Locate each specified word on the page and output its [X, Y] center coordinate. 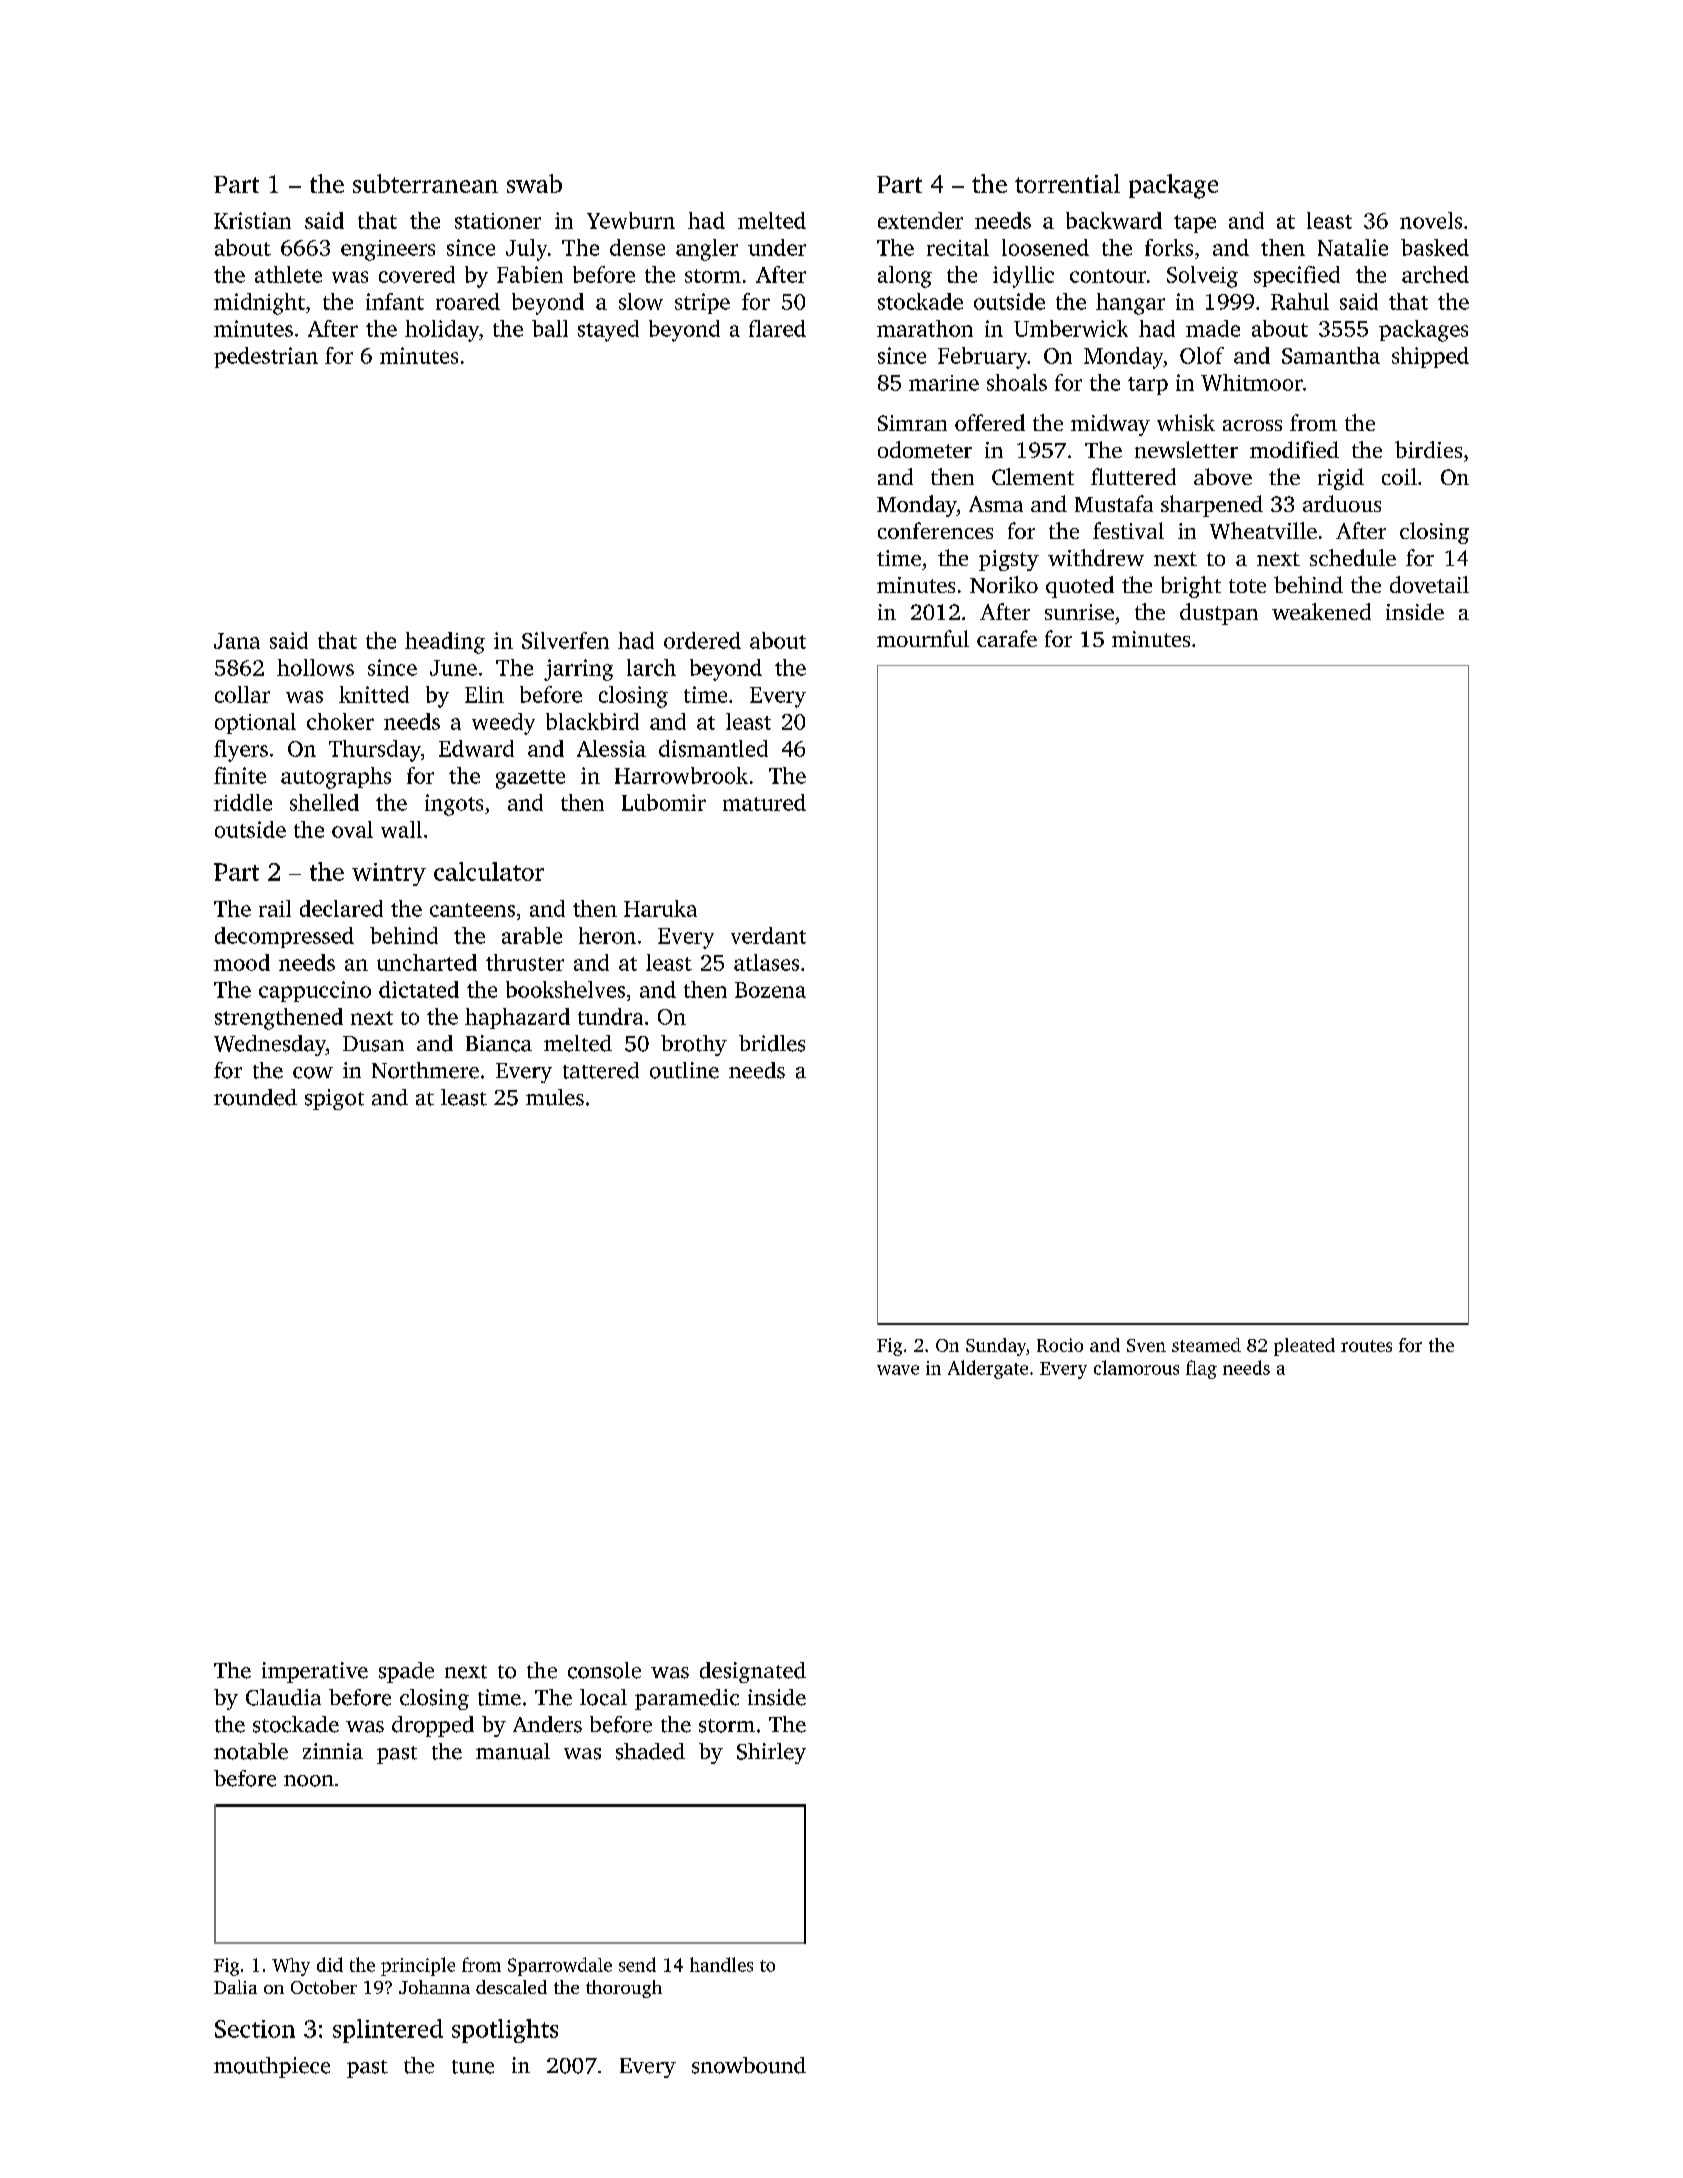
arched [1435, 274]
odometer [925, 449]
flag [1201, 1369]
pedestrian [266, 357]
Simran [912, 423]
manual [513, 1751]
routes [1366, 1346]
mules [555, 1097]
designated [753, 1672]
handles [721, 1964]
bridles [772, 1043]
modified [1294, 449]
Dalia [235, 1987]
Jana [237, 641]
